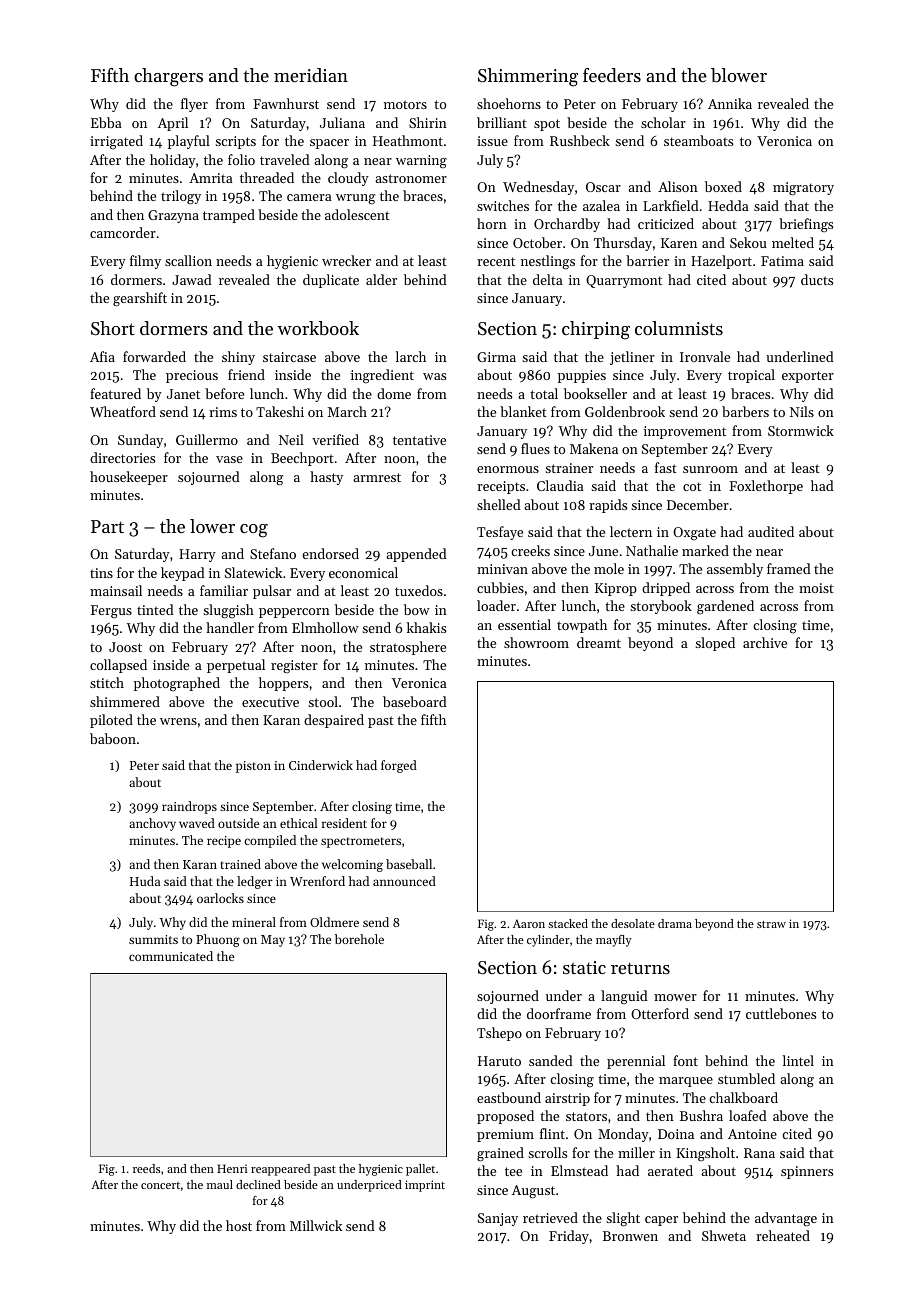 This page has width=924, height=1308. Describe the element at coordinates (499, 1034) in the page. I see `Tshepo` at that location.
